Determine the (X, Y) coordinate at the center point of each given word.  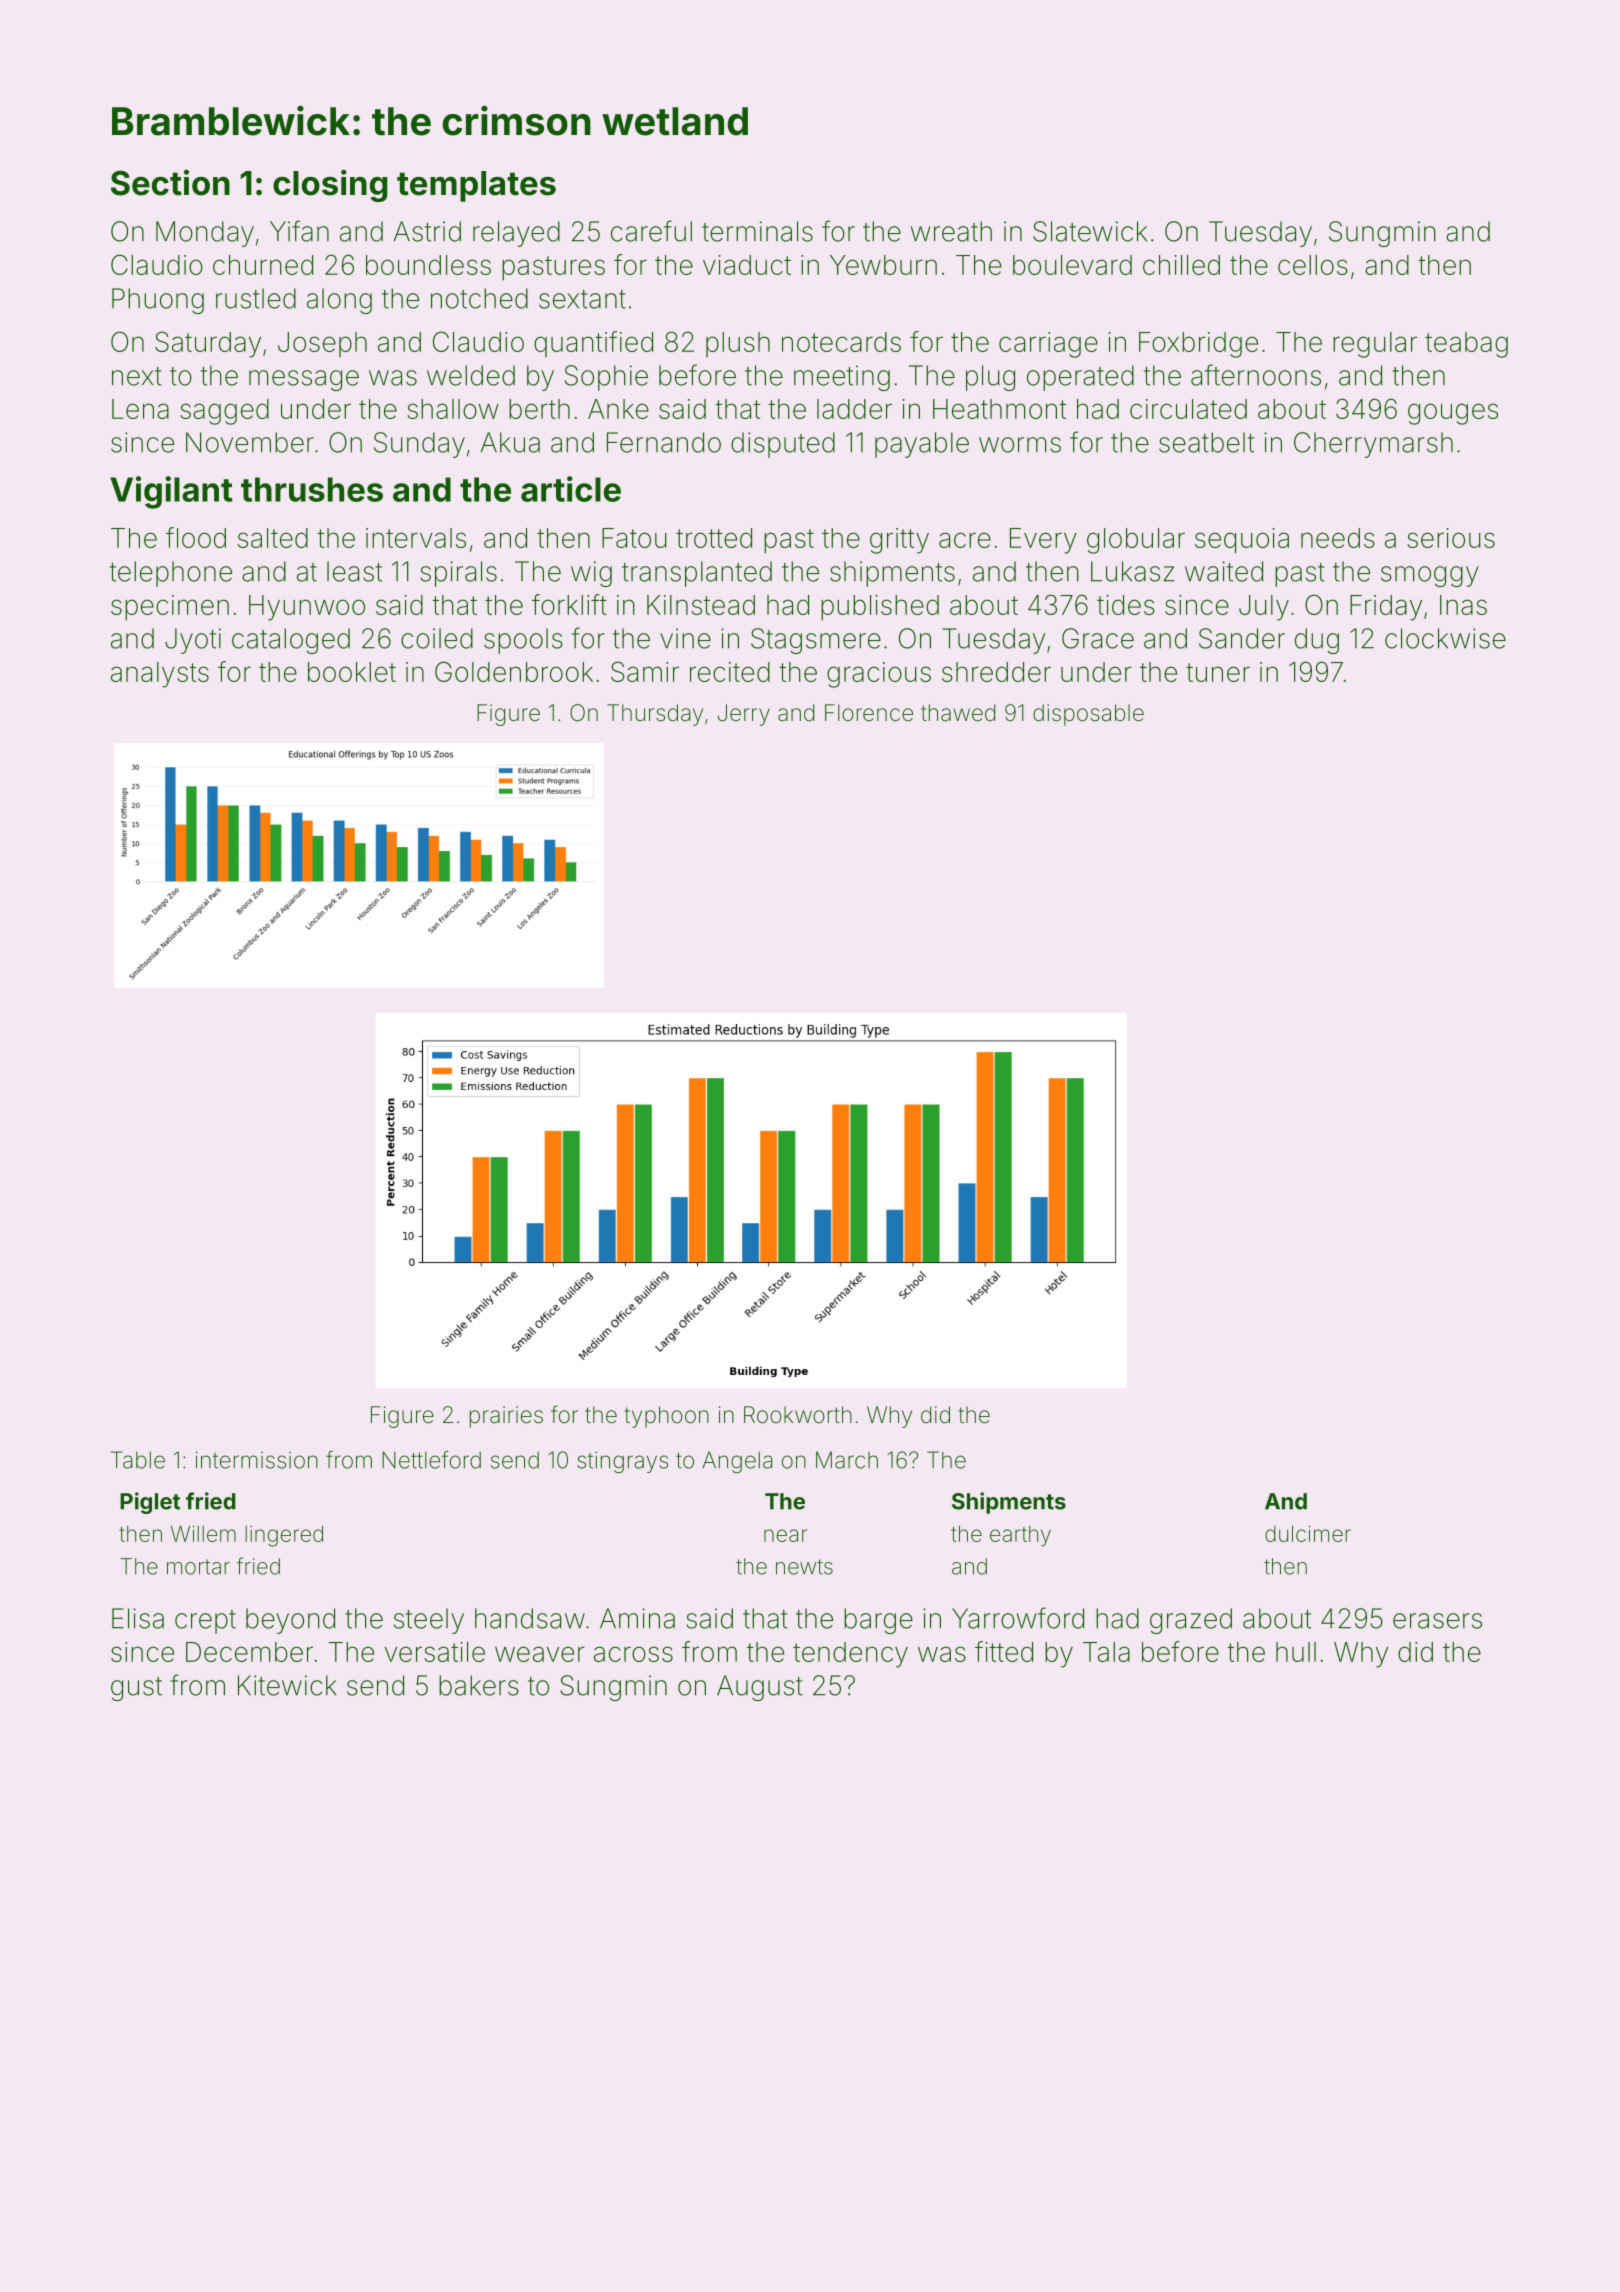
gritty (899, 541)
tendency (850, 1655)
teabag (1466, 345)
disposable (1088, 715)
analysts (160, 675)
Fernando (664, 442)
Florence (869, 712)
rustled (256, 298)
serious (1451, 538)
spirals (458, 574)
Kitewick (287, 1685)
